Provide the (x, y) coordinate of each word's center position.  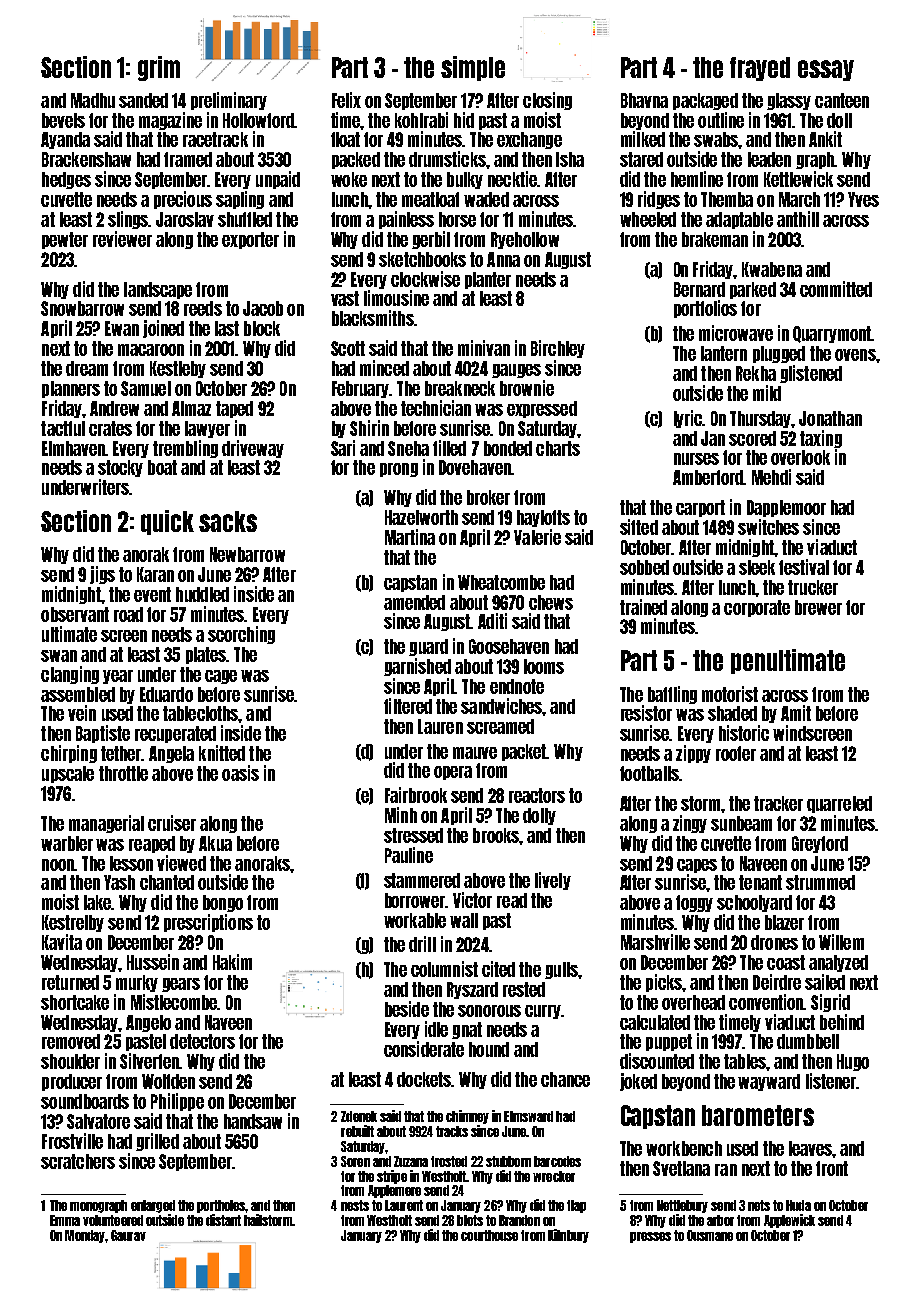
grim (159, 68)
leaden (769, 159)
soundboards (85, 1101)
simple (473, 68)
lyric (688, 419)
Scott (348, 348)
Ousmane (710, 1235)
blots (470, 1220)
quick (167, 522)
